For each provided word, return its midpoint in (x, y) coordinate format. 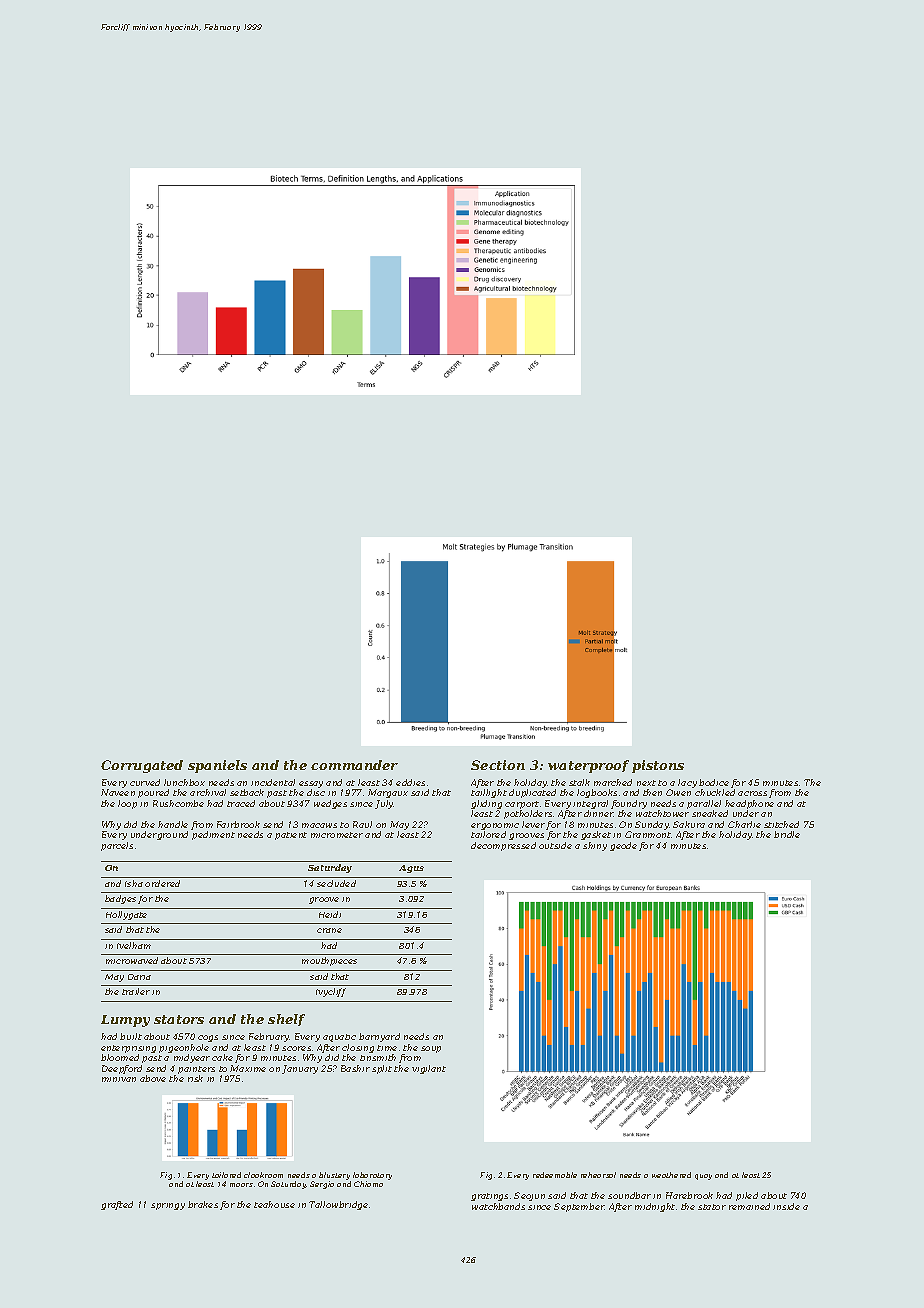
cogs (208, 1038)
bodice (714, 782)
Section (498, 765)
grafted (117, 1205)
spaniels (217, 766)
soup (431, 1049)
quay (703, 1177)
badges (120, 899)
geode (623, 846)
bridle (787, 834)
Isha (134, 883)
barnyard (379, 1037)
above (153, 1078)
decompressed (503, 846)
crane (329, 930)
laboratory (372, 1176)
